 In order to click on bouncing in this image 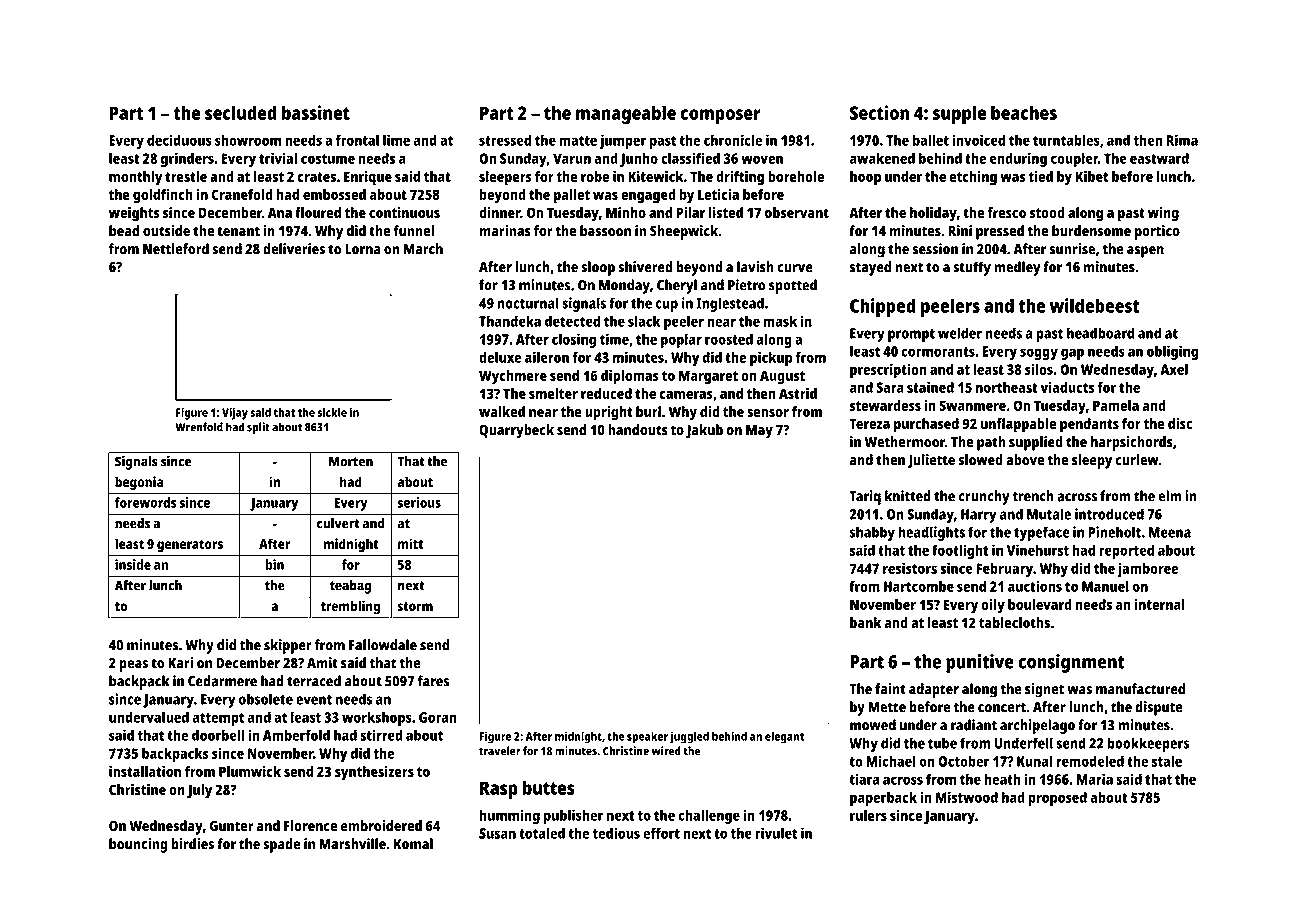, I will do `click(138, 845)`.
